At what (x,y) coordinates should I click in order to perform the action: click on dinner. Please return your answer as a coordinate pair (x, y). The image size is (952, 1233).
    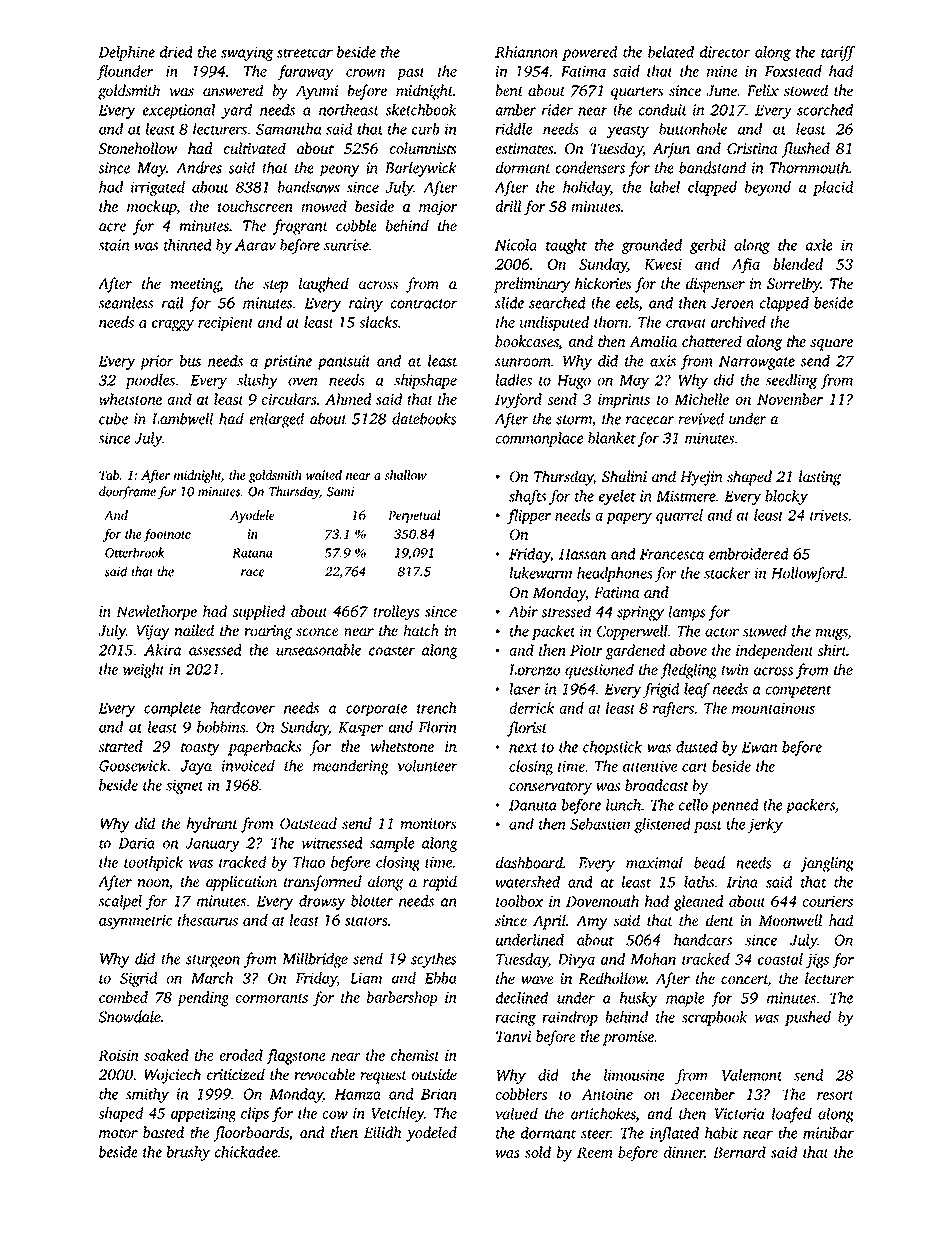
    Looking at the image, I should click on (684, 1152).
